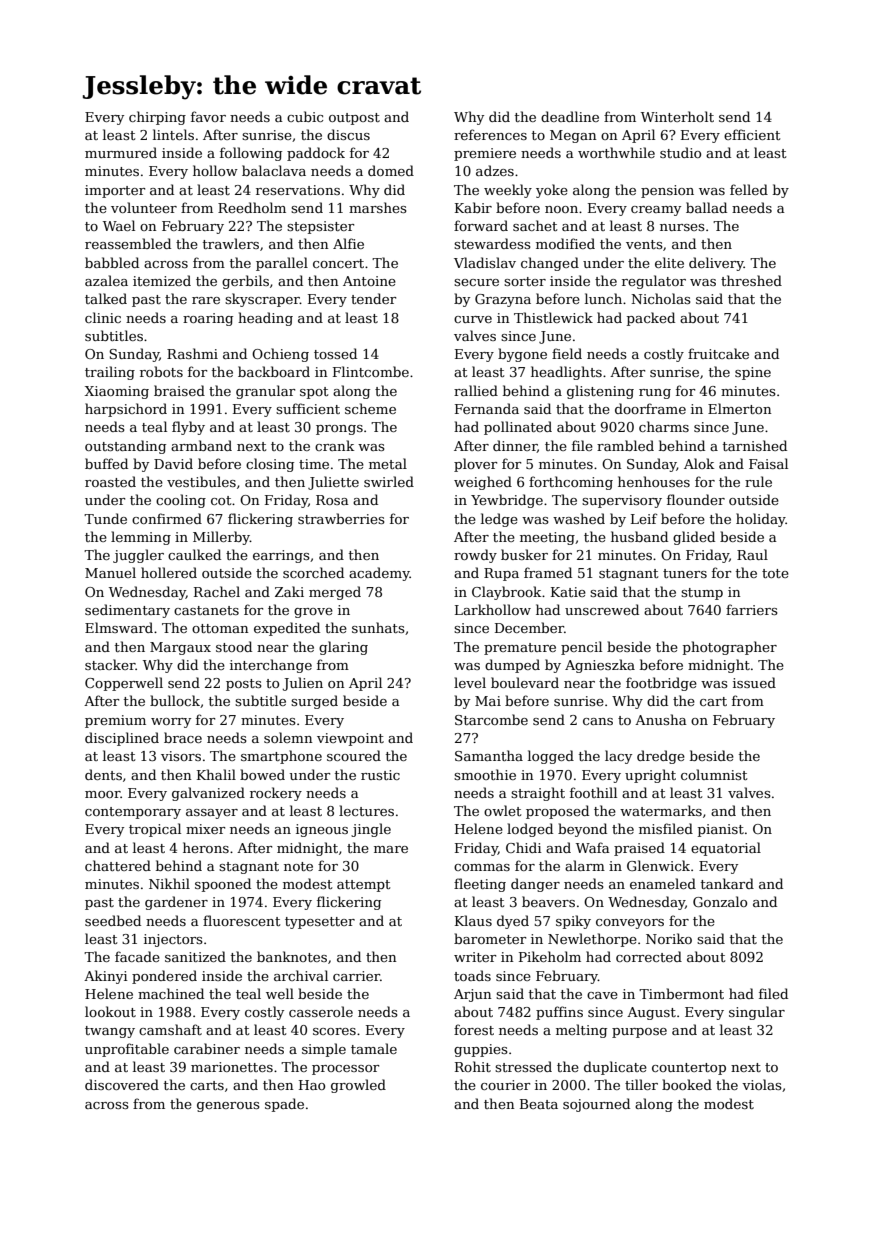 The height and width of the screenshot is (1240, 874). Describe the element at coordinates (110, 1011) in the screenshot. I see `lookout` at that location.
